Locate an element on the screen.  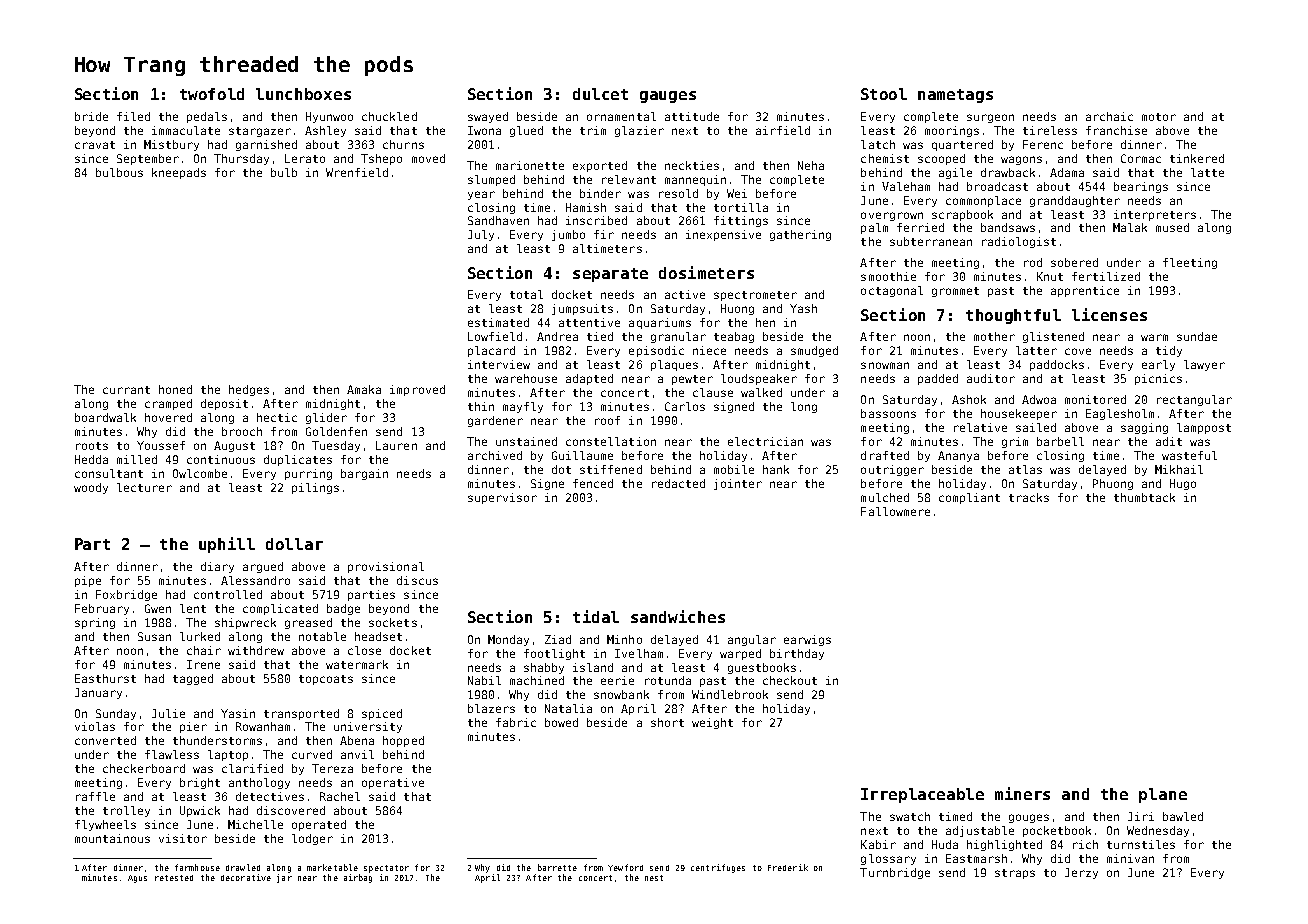
lent is located at coordinates (193, 608).
